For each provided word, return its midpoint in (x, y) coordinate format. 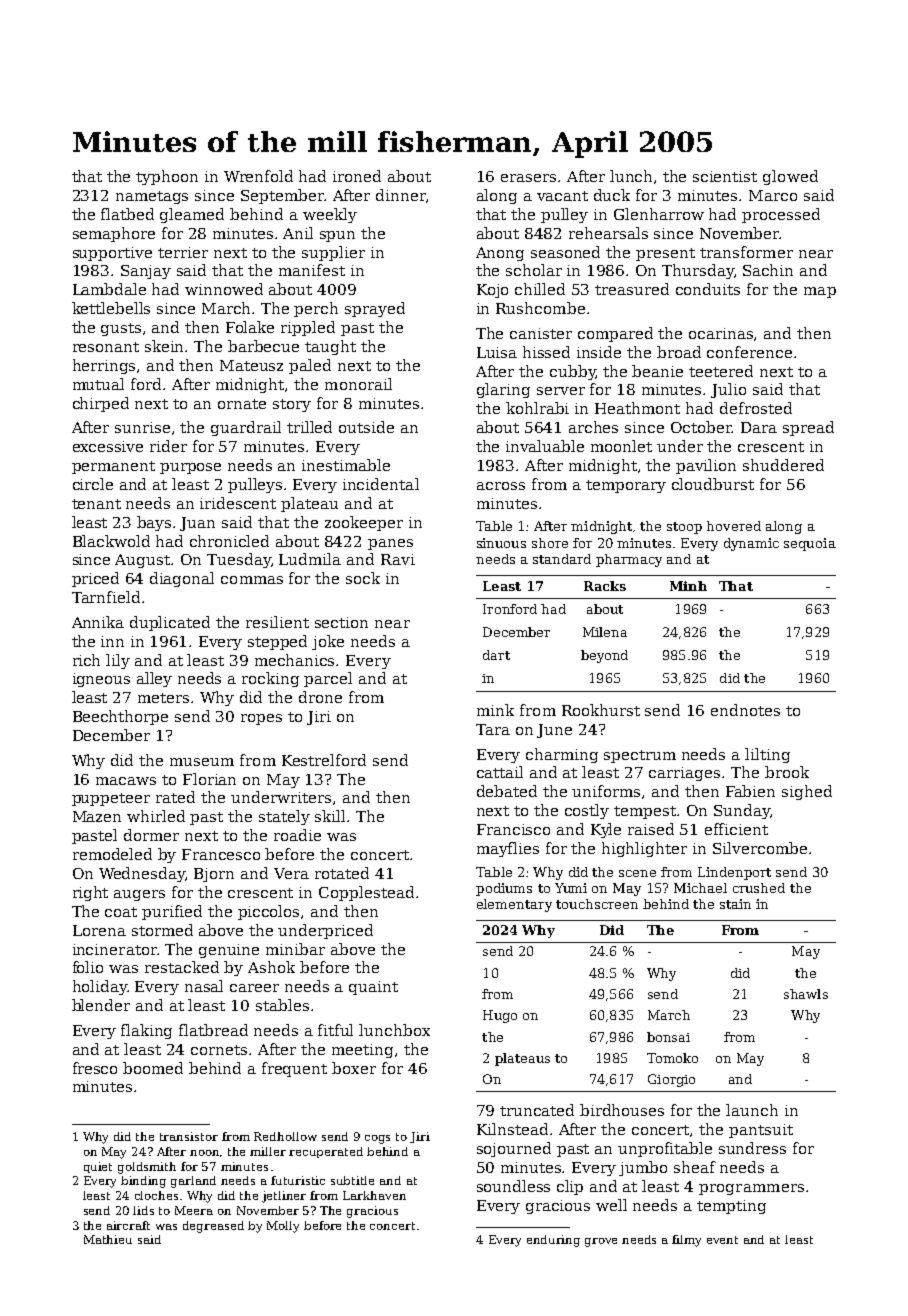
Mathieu (108, 1239)
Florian (209, 779)
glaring (503, 390)
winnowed (224, 289)
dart (496, 655)
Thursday (698, 271)
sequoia (810, 544)
